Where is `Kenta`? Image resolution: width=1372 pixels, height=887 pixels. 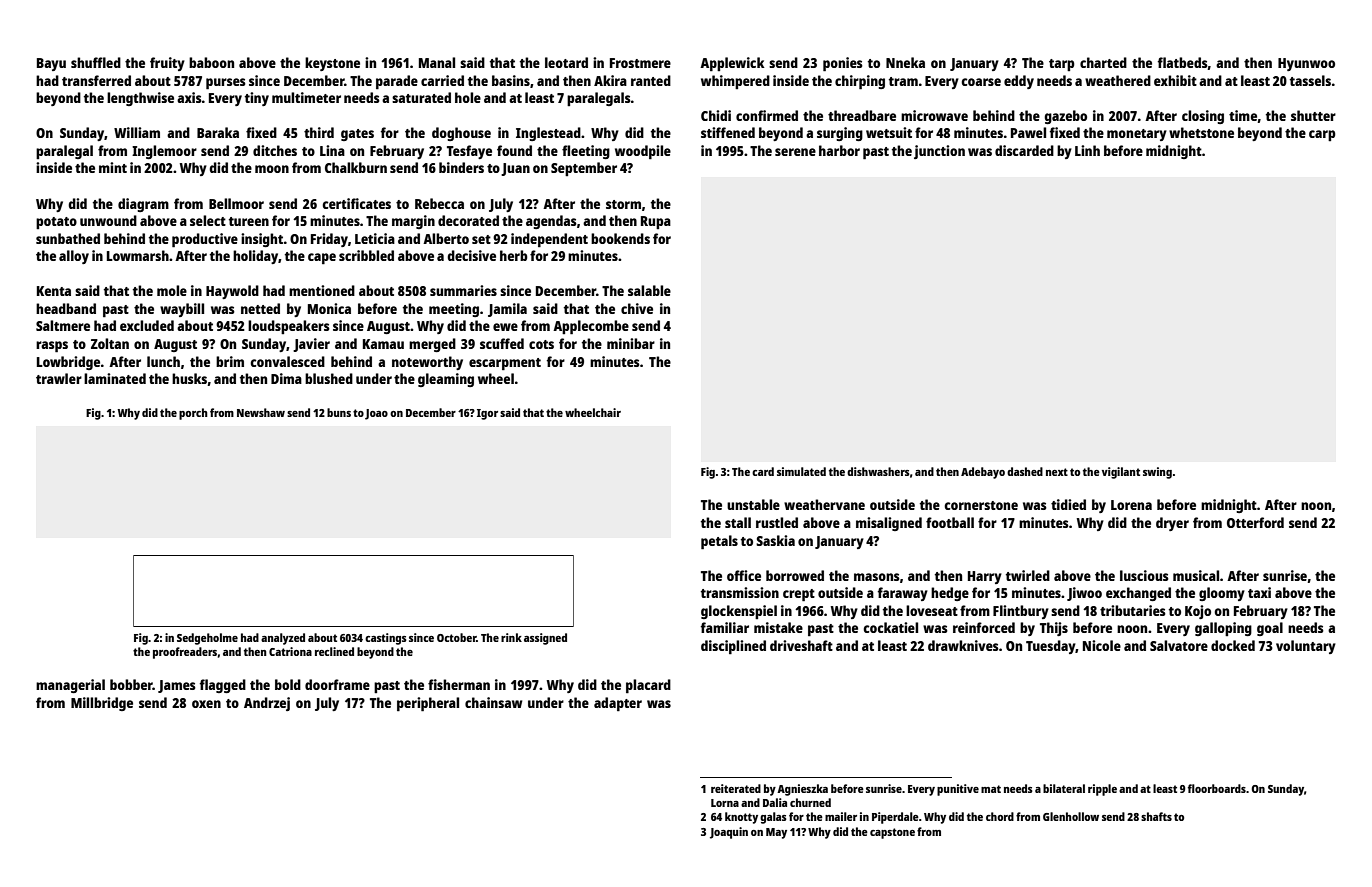 Kenta is located at coordinates (54, 291).
